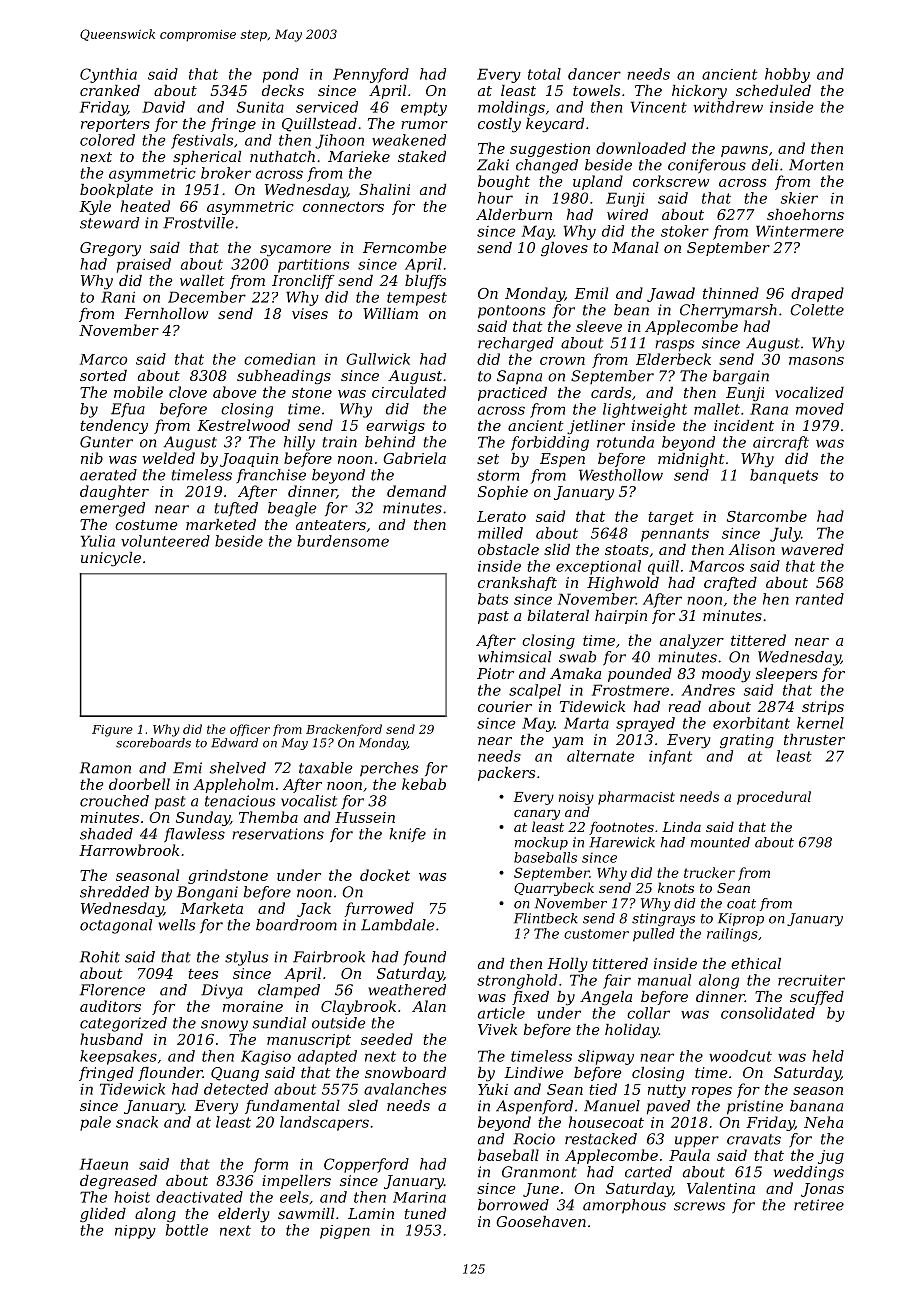  I want to click on pond, so click(281, 75).
